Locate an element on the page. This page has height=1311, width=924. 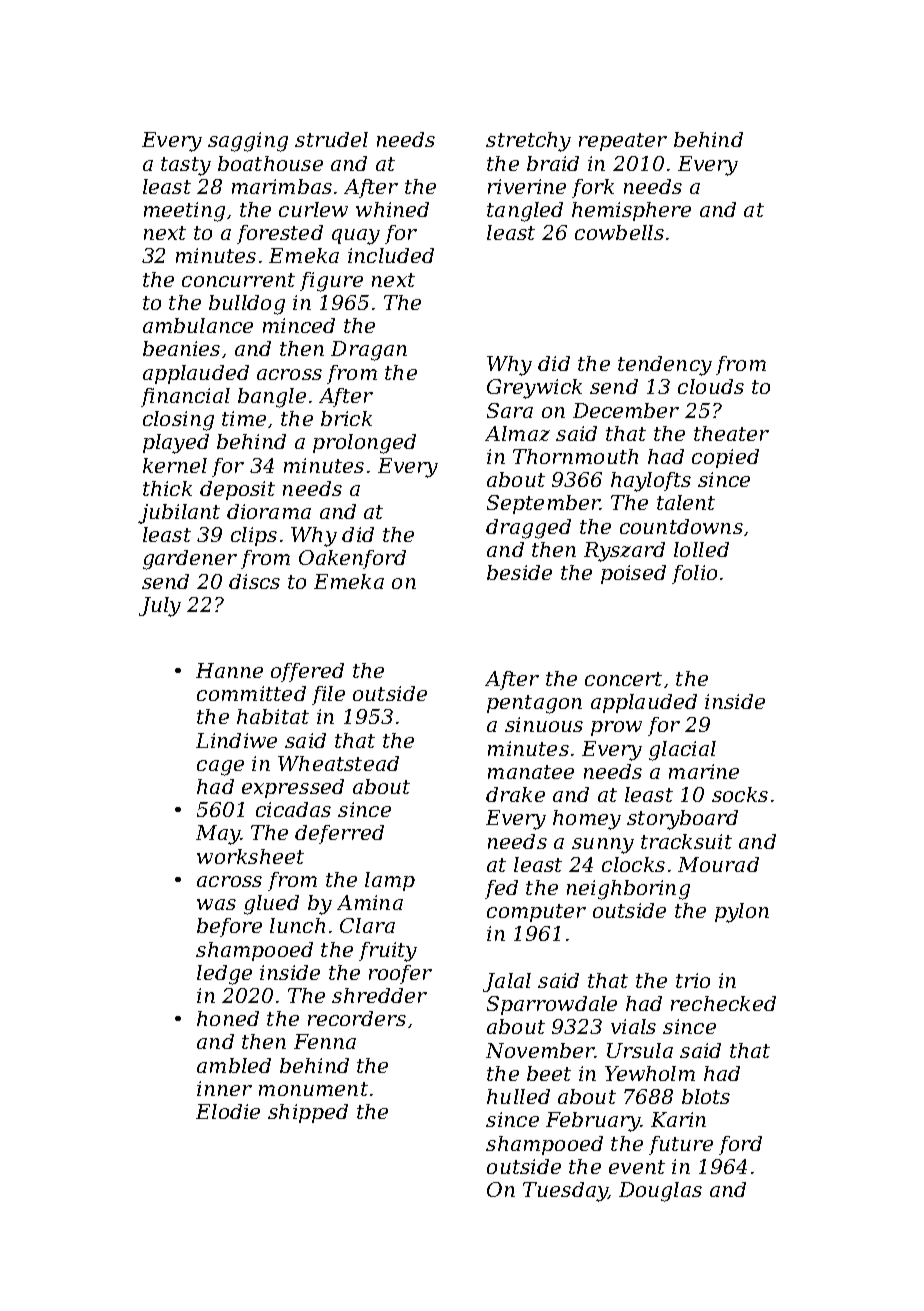
repeater is located at coordinates (623, 142).
